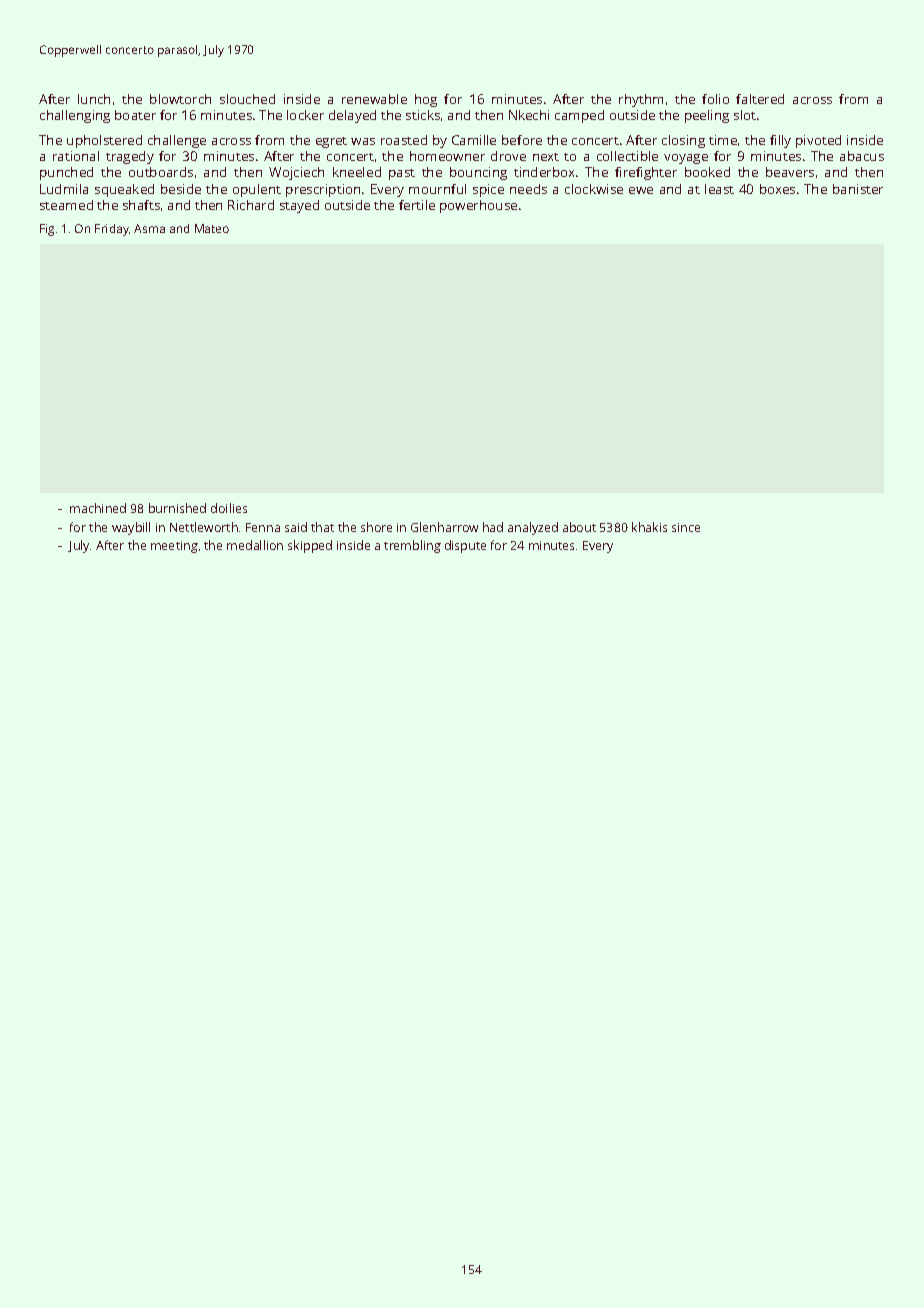  Describe the element at coordinates (777, 189) in the screenshot. I see `boxes` at that location.
